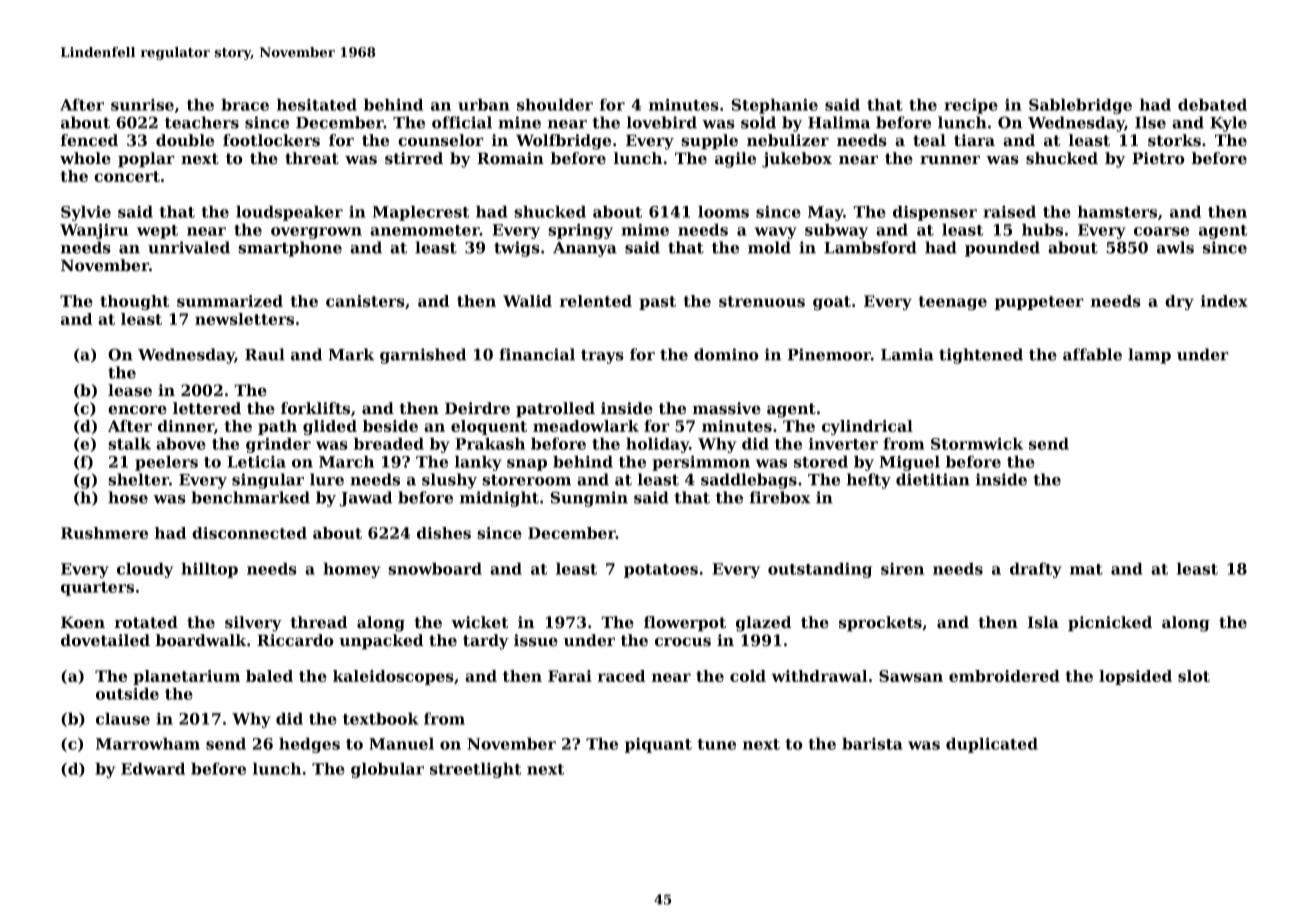 Image resolution: width=1308 pixels, height=924 pixels. What do you see at coordinates (1086, 569) in the screenshot?
I see `mat` at bounding box center [1086, 569].
